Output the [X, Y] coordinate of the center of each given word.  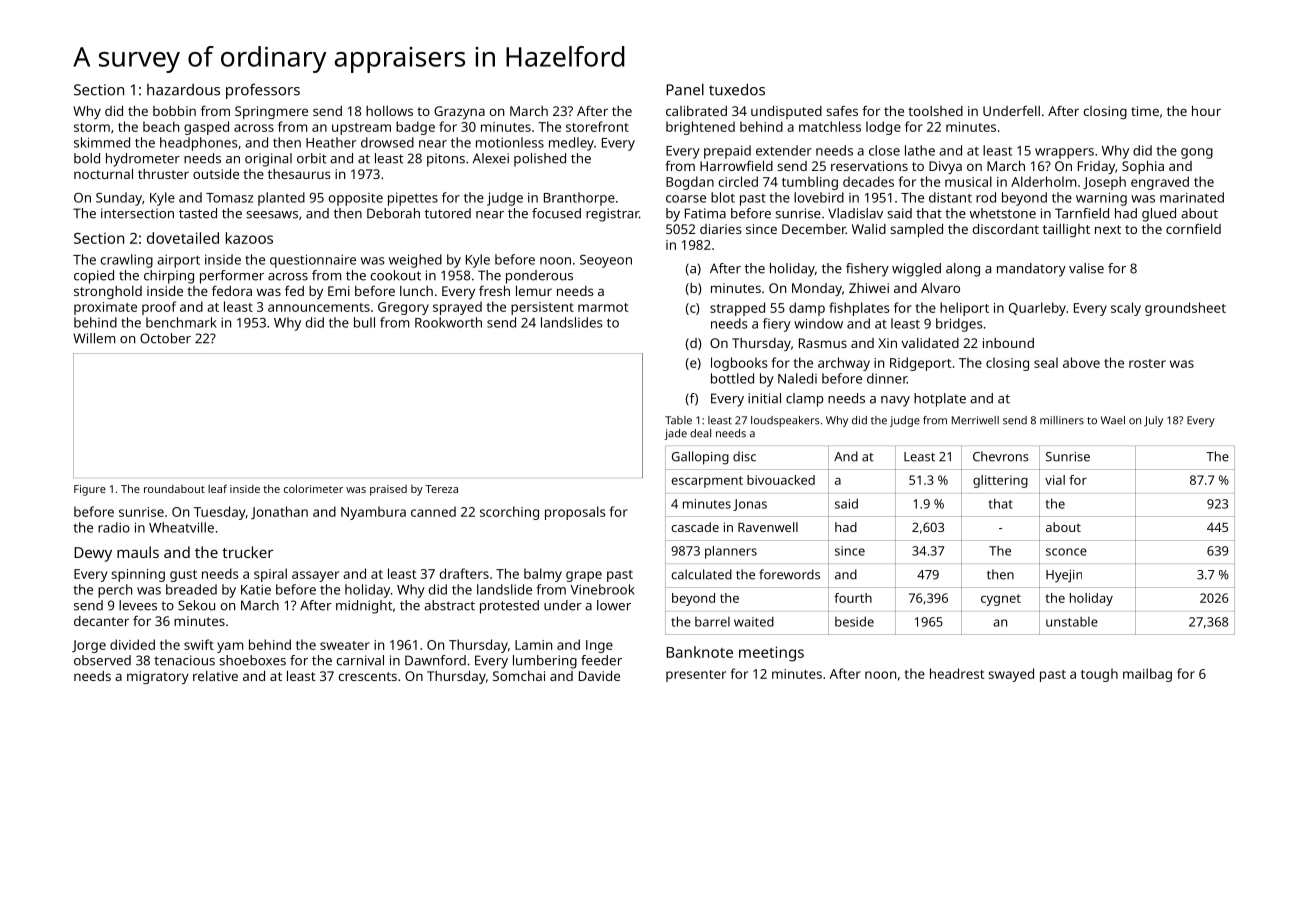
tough [1099, 675]
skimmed [102, 142]
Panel [685, 89]
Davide [599, 676]
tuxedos [737, 89]
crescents [368, 676]
